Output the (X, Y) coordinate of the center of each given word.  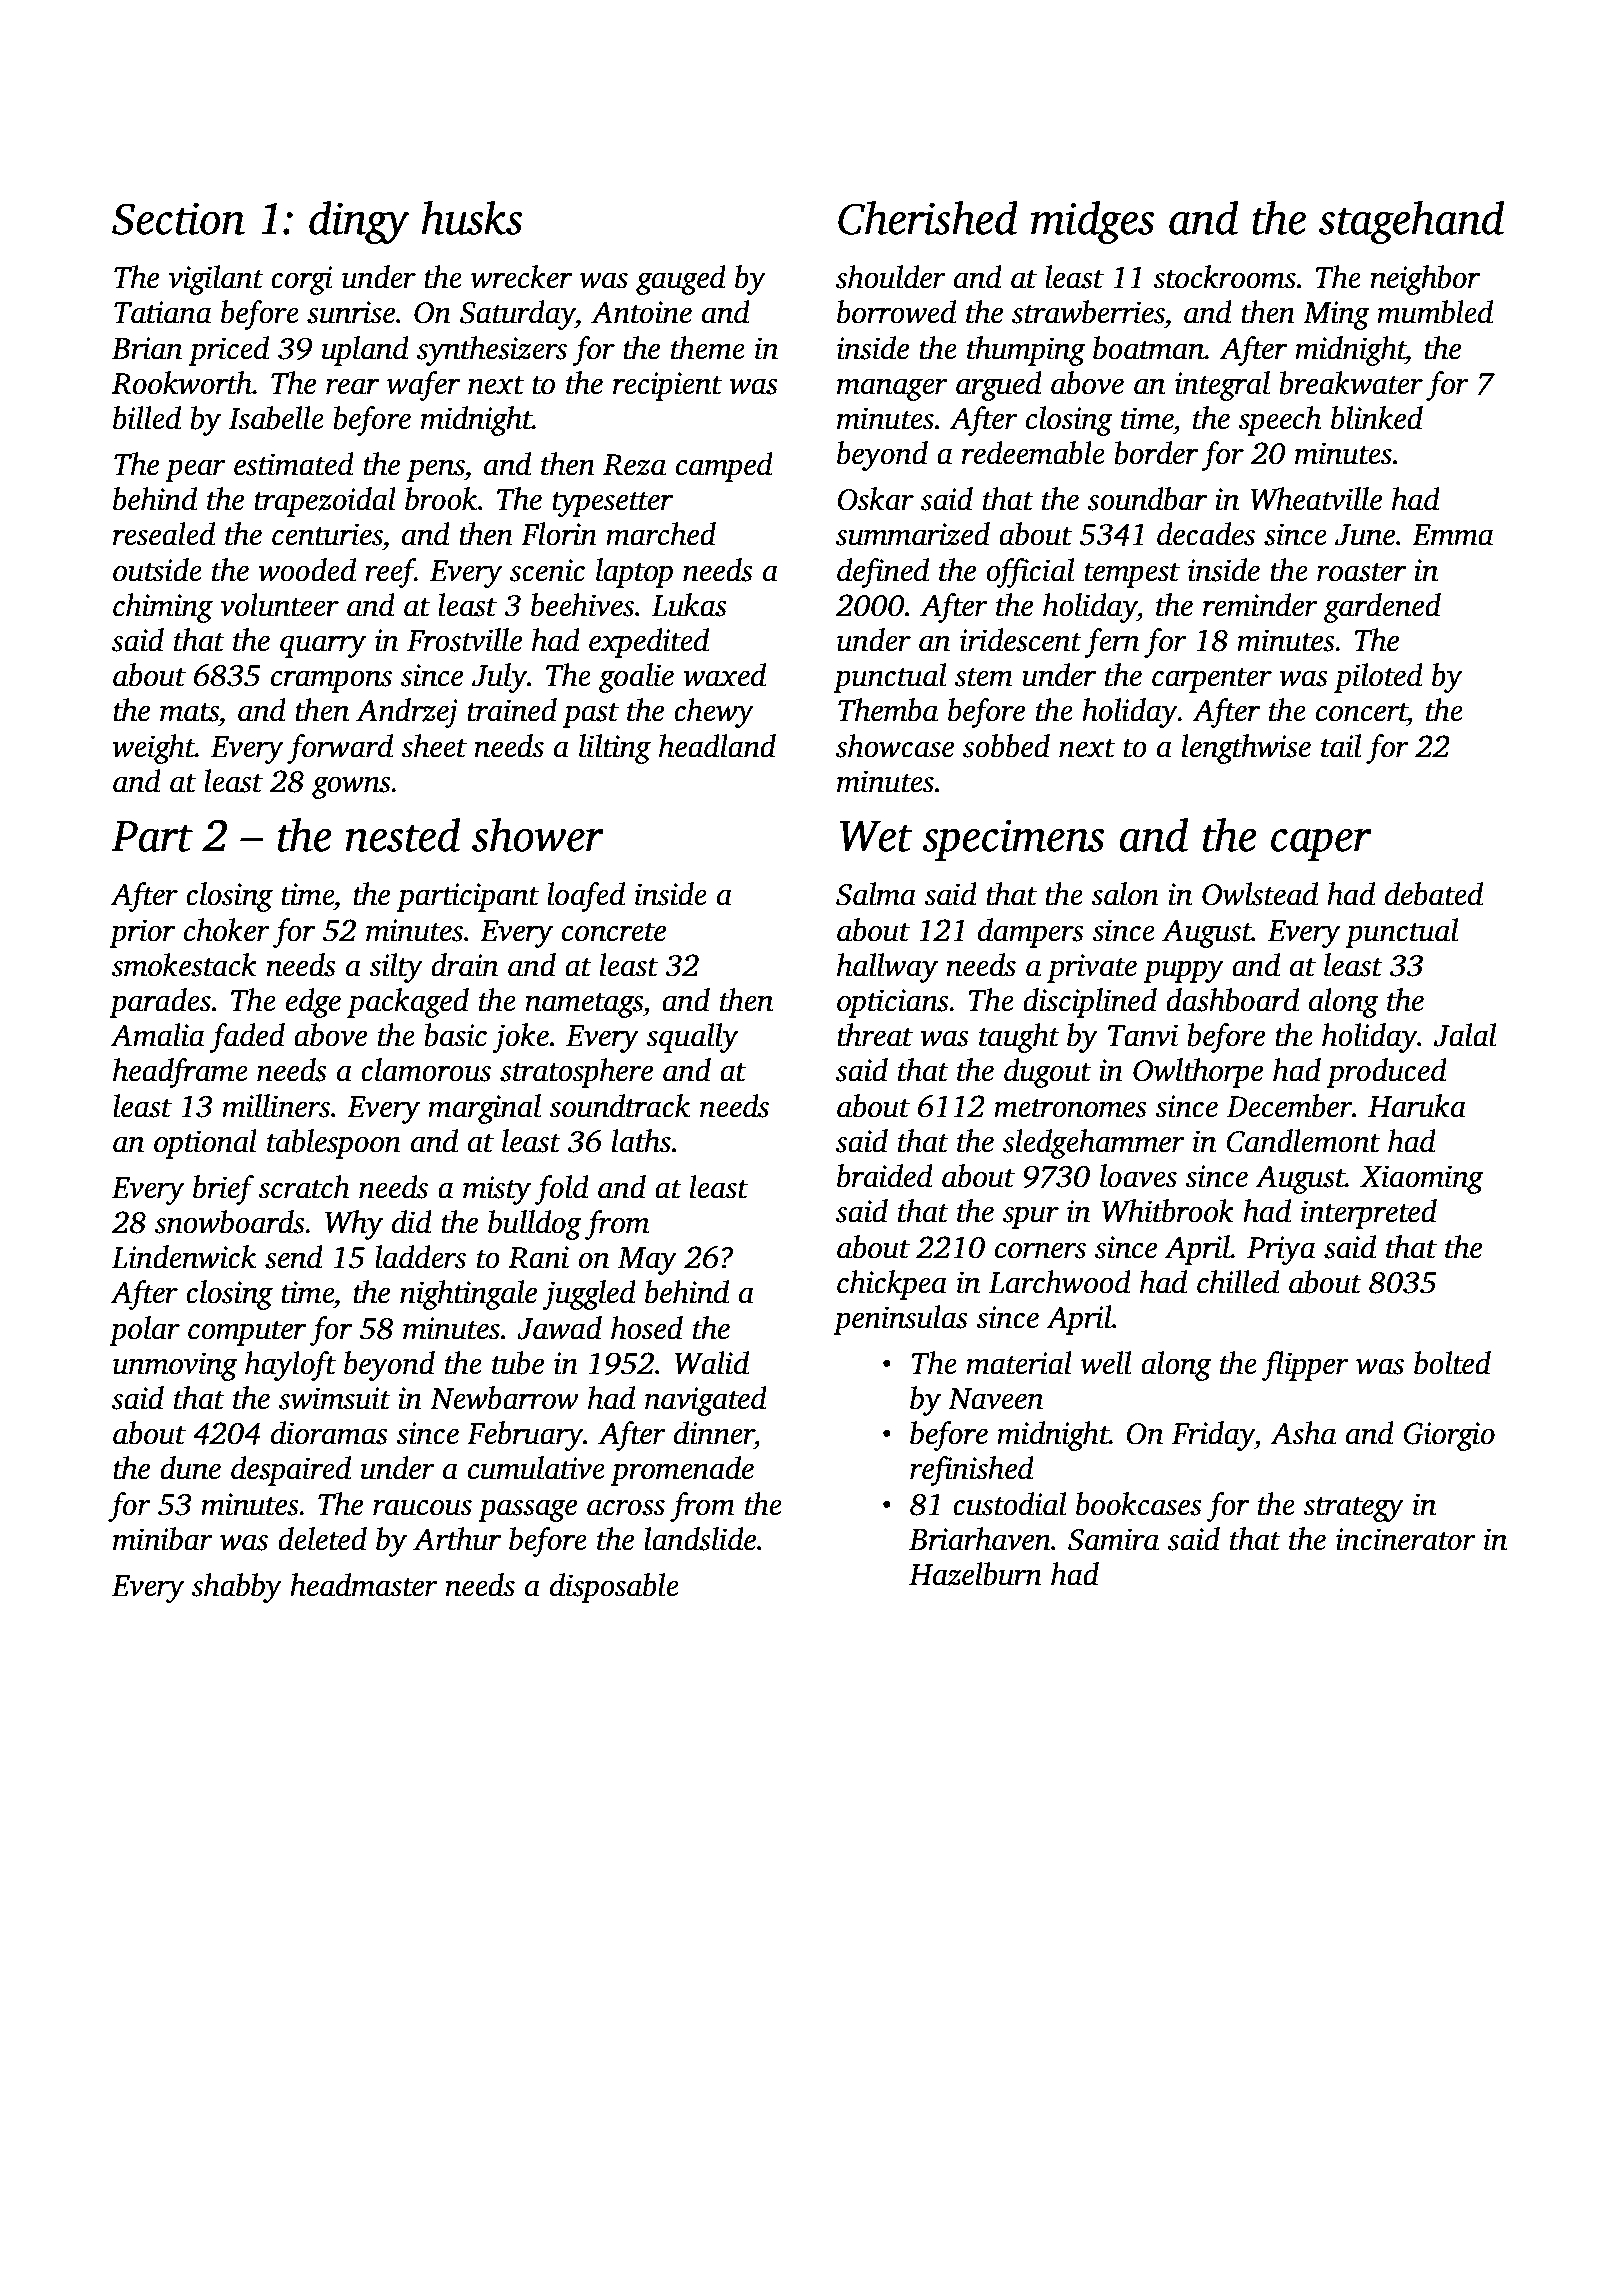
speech (1280, 421)
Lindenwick (184, 1257)
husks (472, 218)
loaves (1138, 1176)
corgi (302, 280)
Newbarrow (504, 1398)
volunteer (279, 605)
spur (1031, 1217)
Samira (1113, 1539)
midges (1092, 222)
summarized (913, 534)
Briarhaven (980, 1539)
